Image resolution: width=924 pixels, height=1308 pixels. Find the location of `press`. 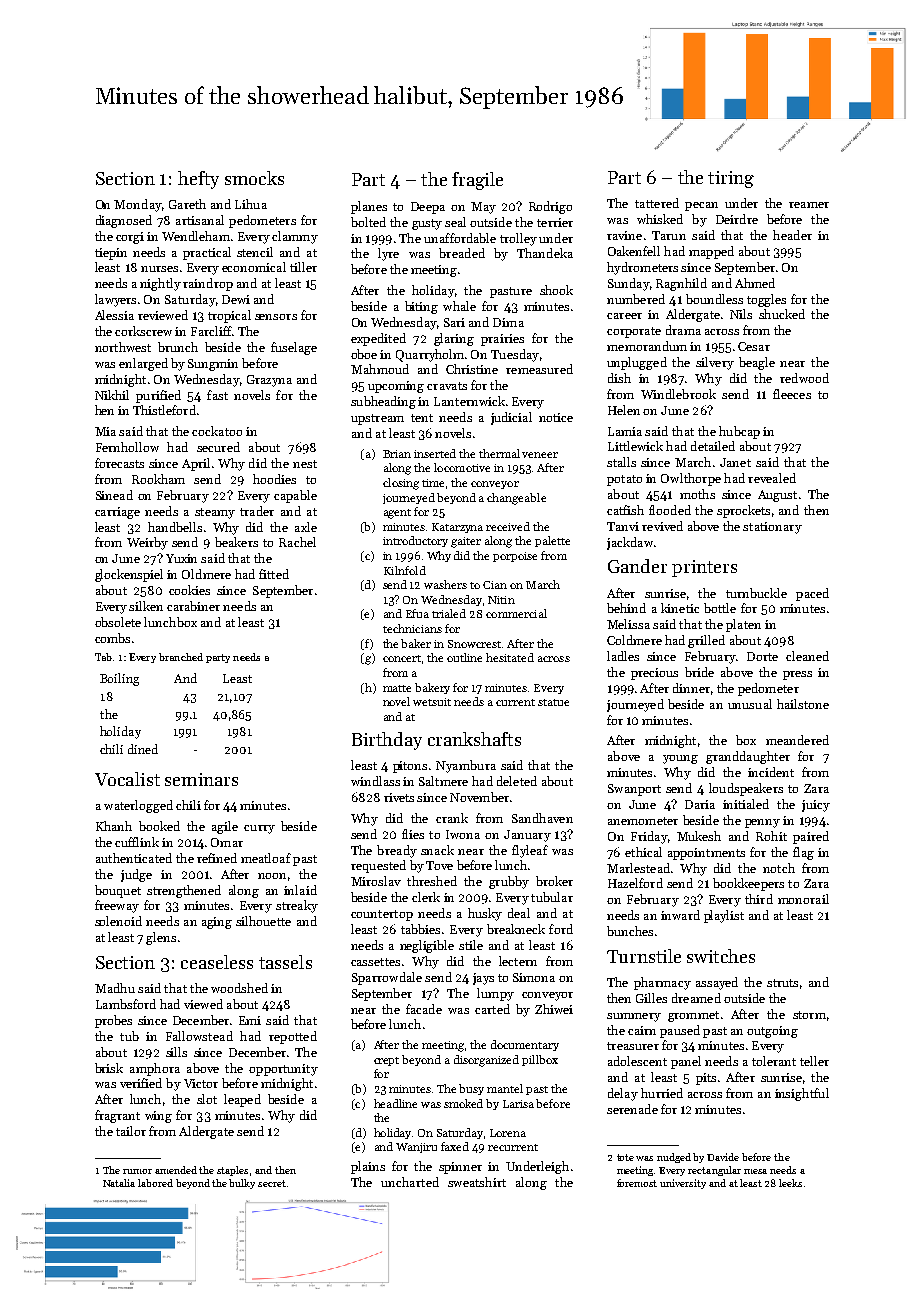

press is located at coordinates (797, 675).
